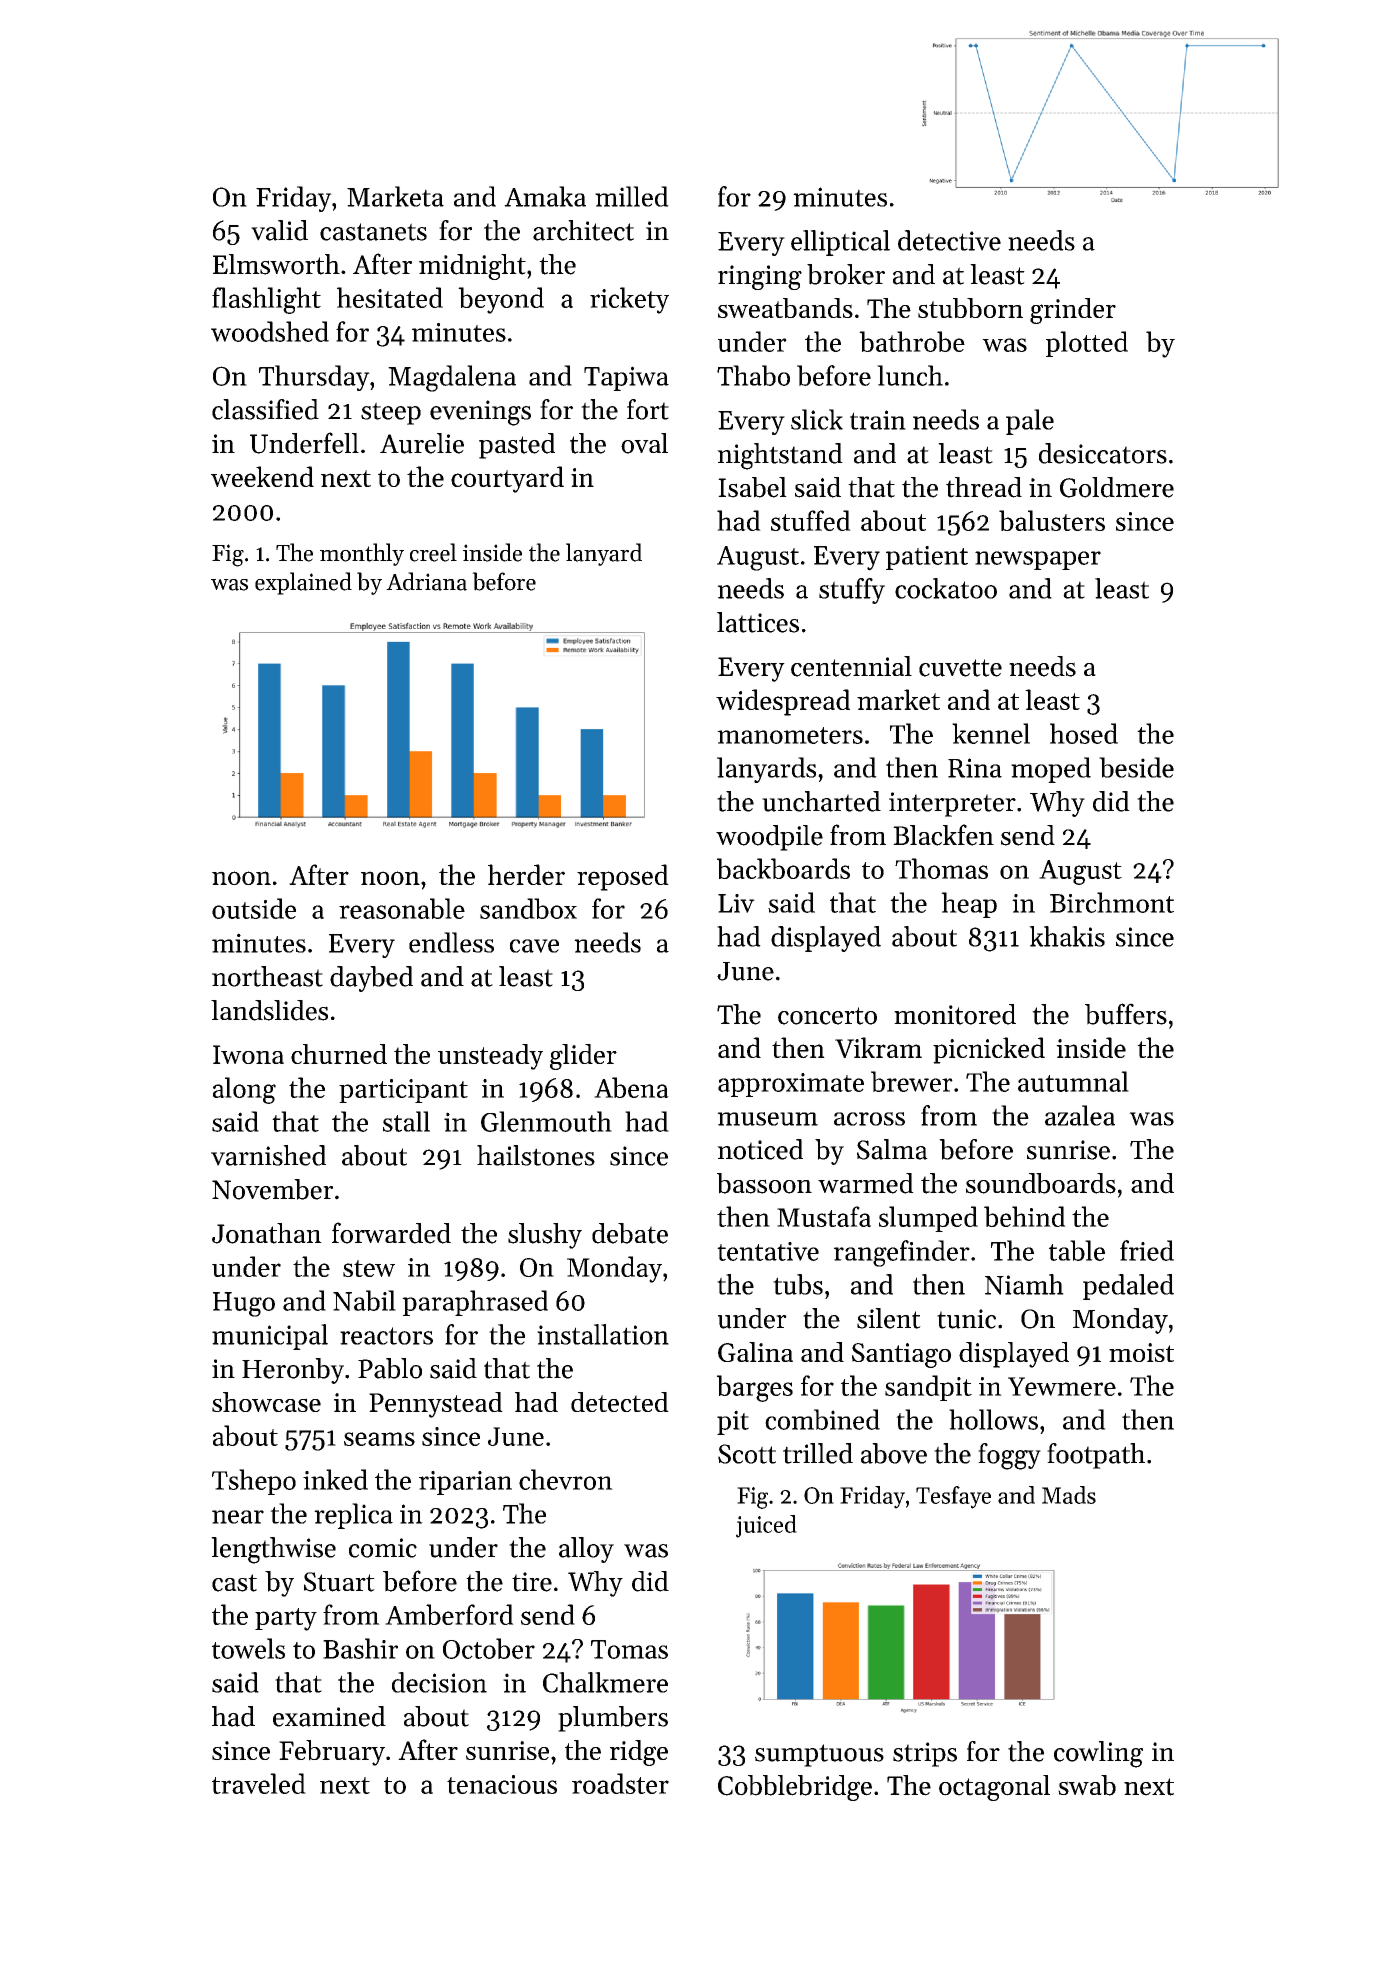 The image size is (1386, 1969). Describe the element at coordinates (758, 622) in the screenshot. I see `lattices` at that location.
